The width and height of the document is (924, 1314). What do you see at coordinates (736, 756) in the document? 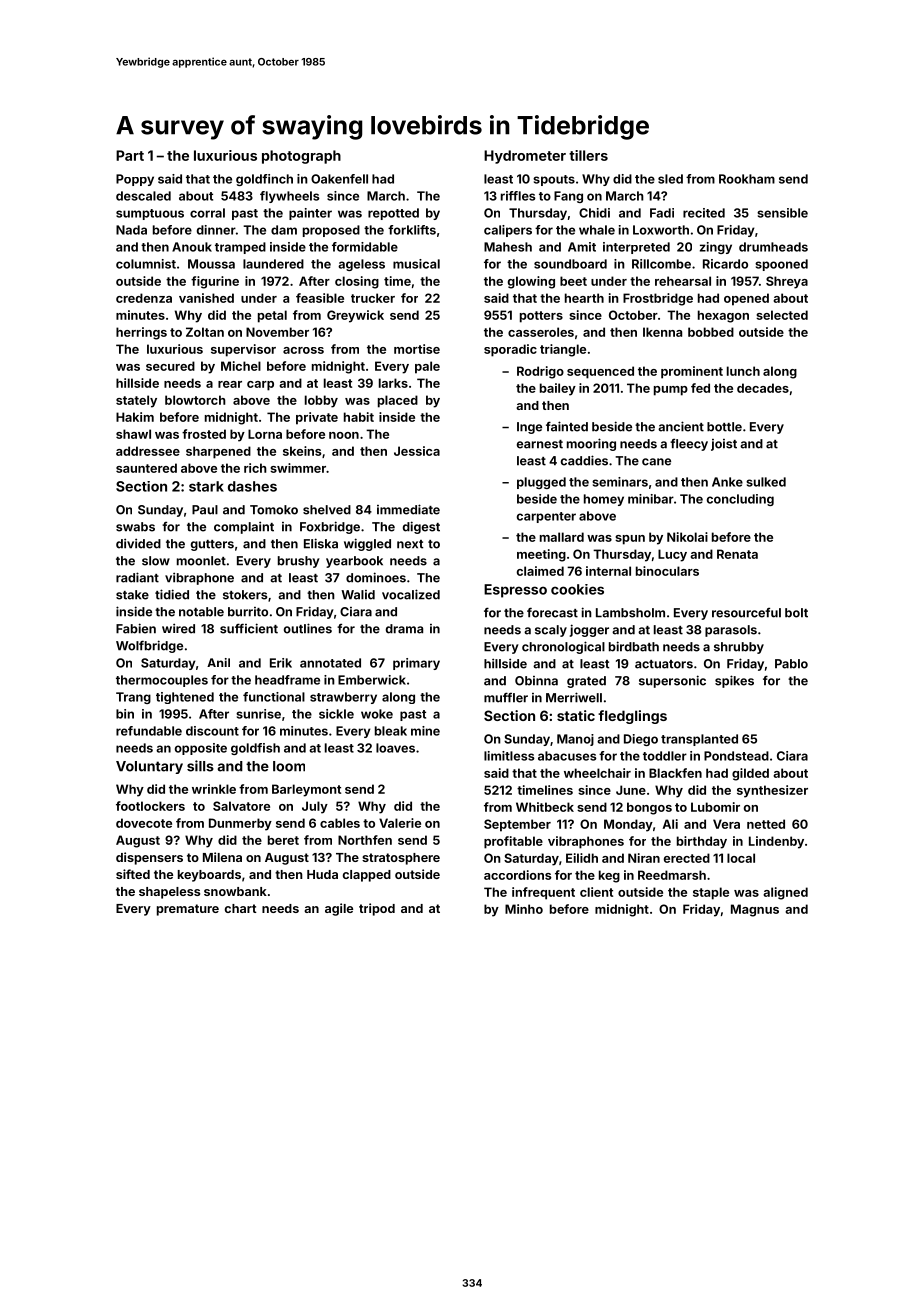
I see `Pondstead` at bounding box center [736, 756].
